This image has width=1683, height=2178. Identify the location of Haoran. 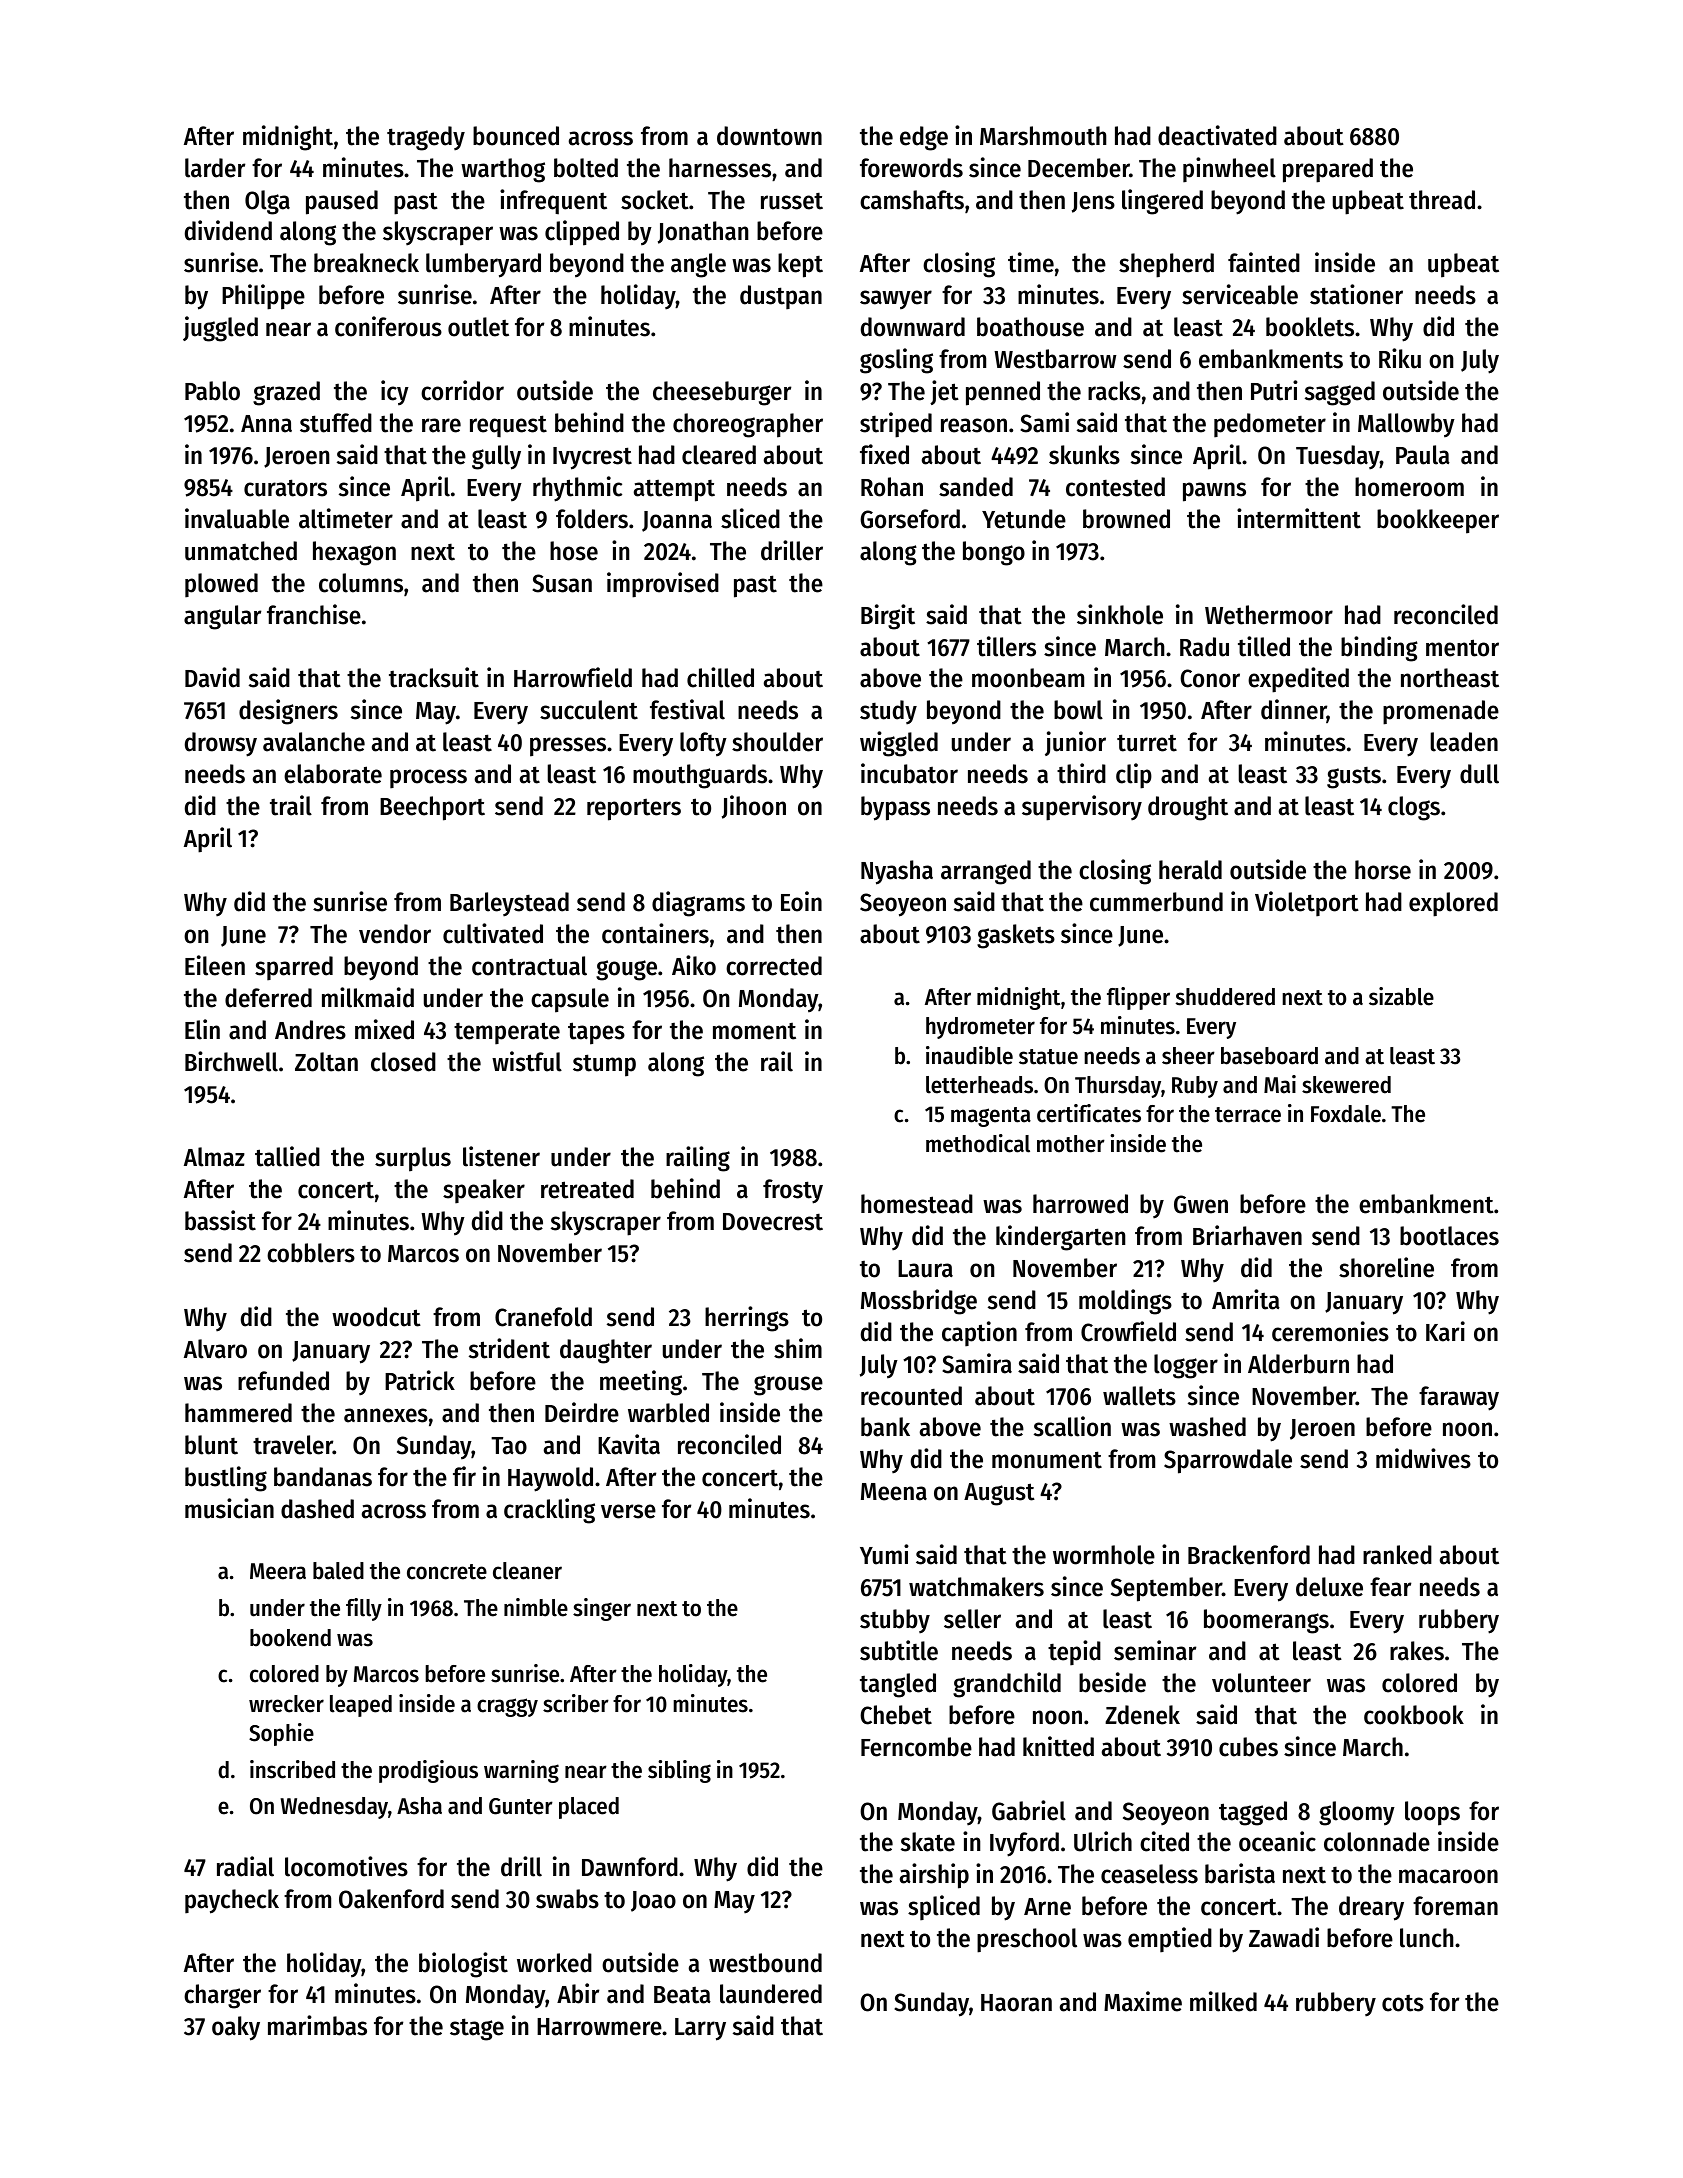
(1016, 2003).
